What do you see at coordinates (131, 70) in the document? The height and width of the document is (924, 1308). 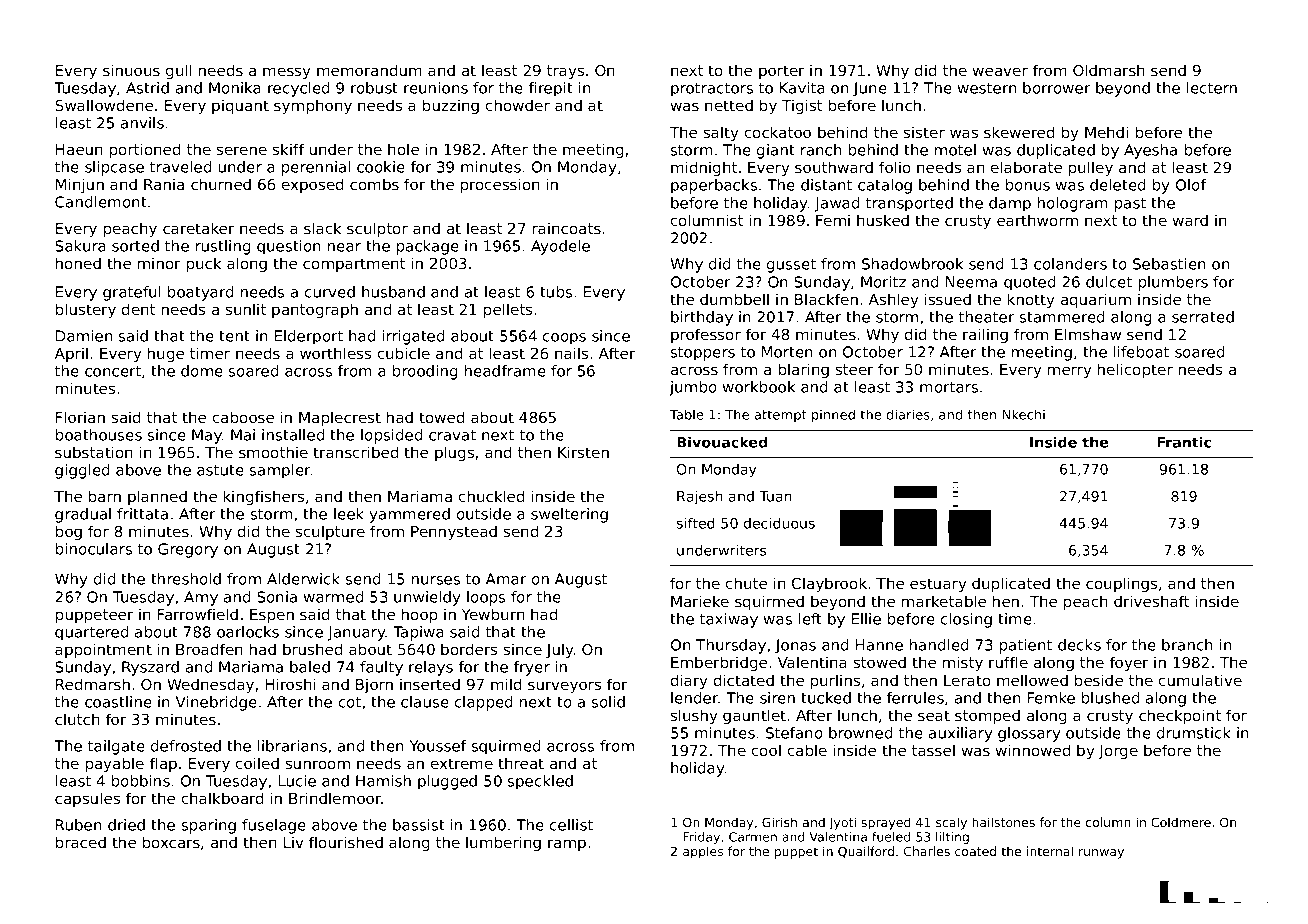 I see `sinuous` at bounding box center [131, 70].
